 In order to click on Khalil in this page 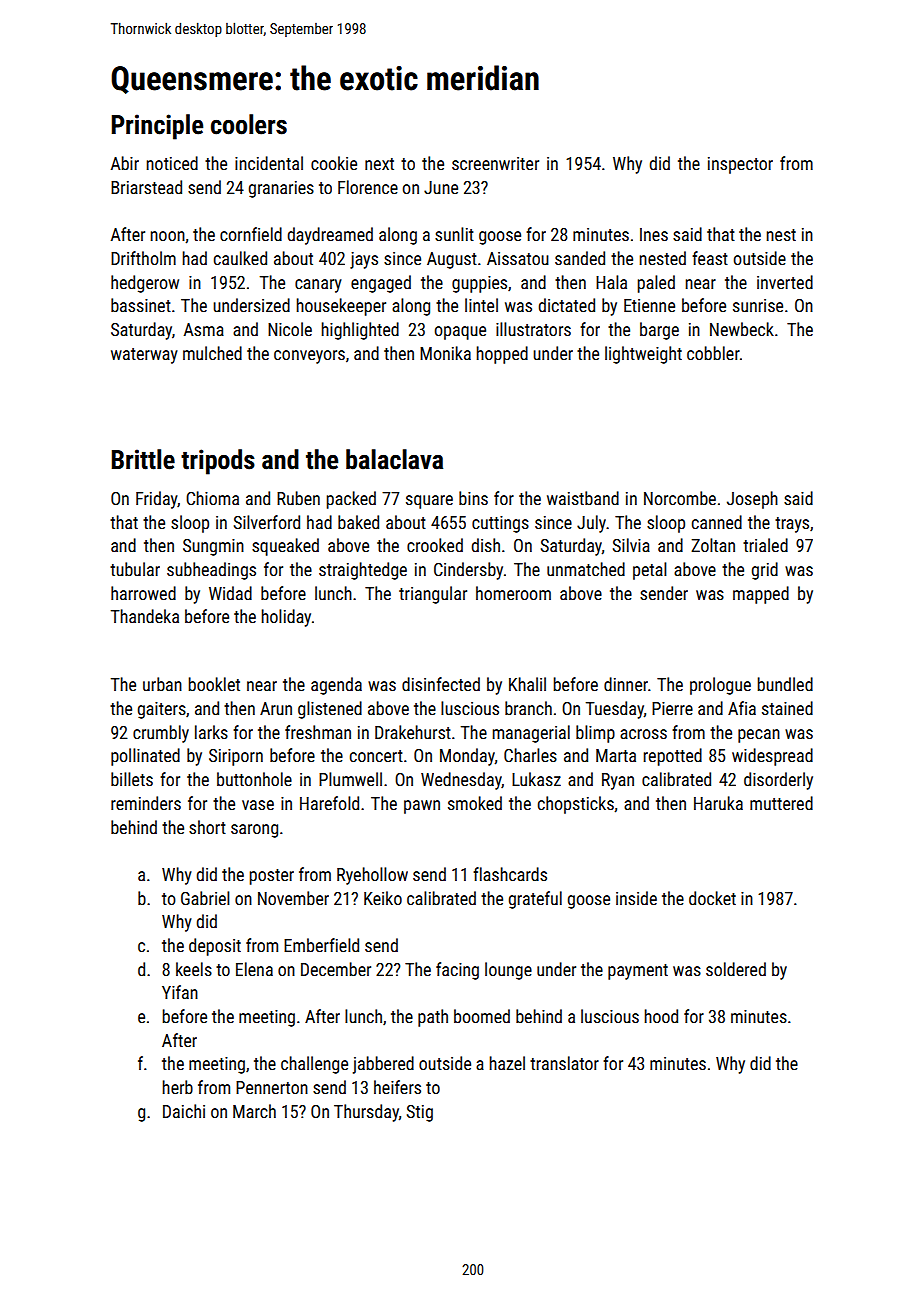, I will do `click(527, 684)`.
